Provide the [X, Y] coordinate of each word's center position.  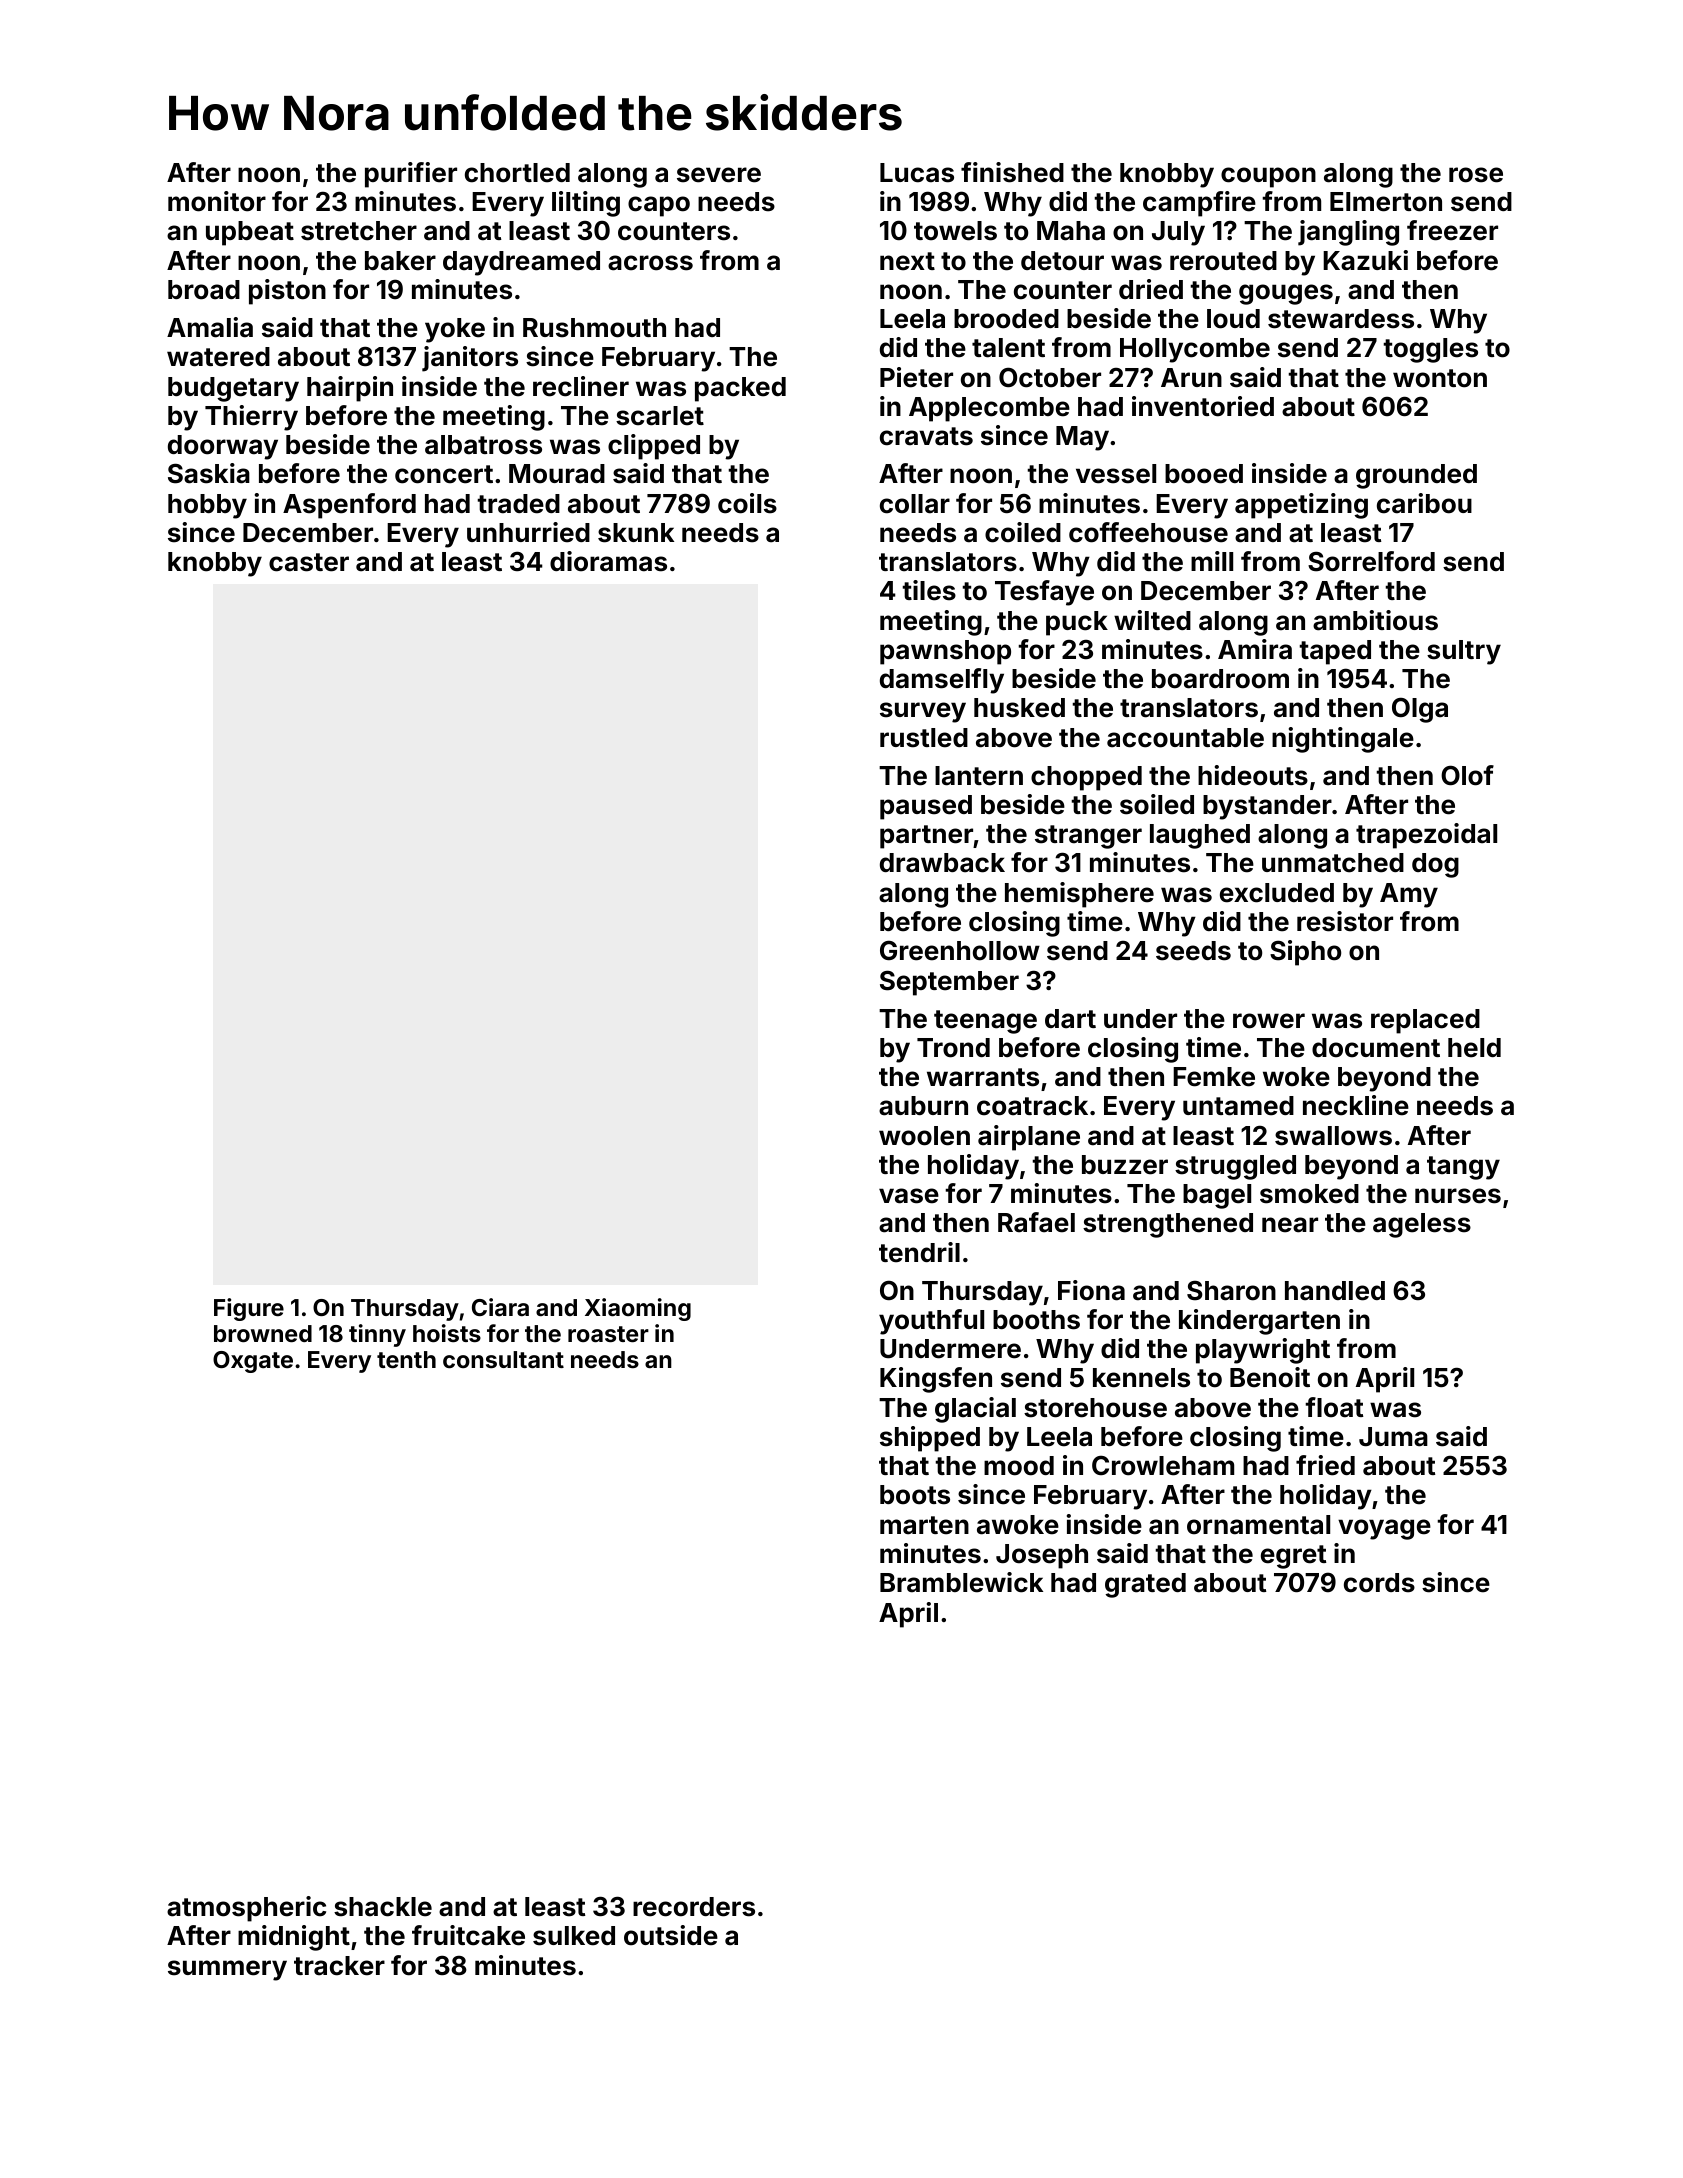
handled [1335, 1291]
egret [1294, 1557]
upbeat [250, 233]
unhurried [528, 532]
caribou [1424, 503]
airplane [1029, 1138]
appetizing [1301, 506]
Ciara [500, 1307]
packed [740, 389]
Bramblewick [961, 1582]
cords [1379, 1583]
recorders [694, 1907]
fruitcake [468, 1935]
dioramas [608, 561]
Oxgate [253, 1362]
